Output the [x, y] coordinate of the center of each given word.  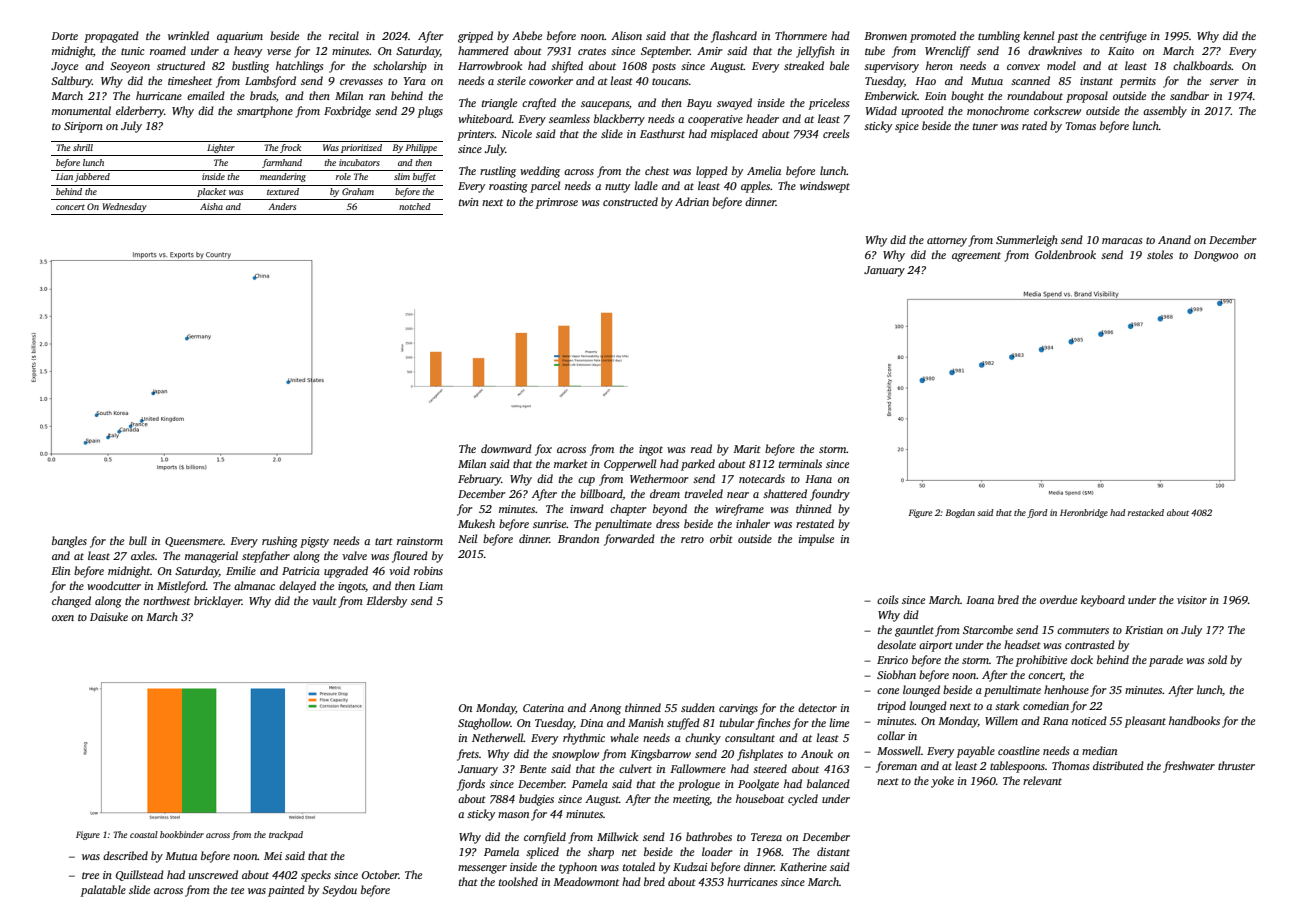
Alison [626, 35]
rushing [280, 542]
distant [833, 851]
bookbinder [182, 834]
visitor [1192, 600]
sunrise [549, 524]
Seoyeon [130, 67]
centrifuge [1123, 37]
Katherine [803, 866]
